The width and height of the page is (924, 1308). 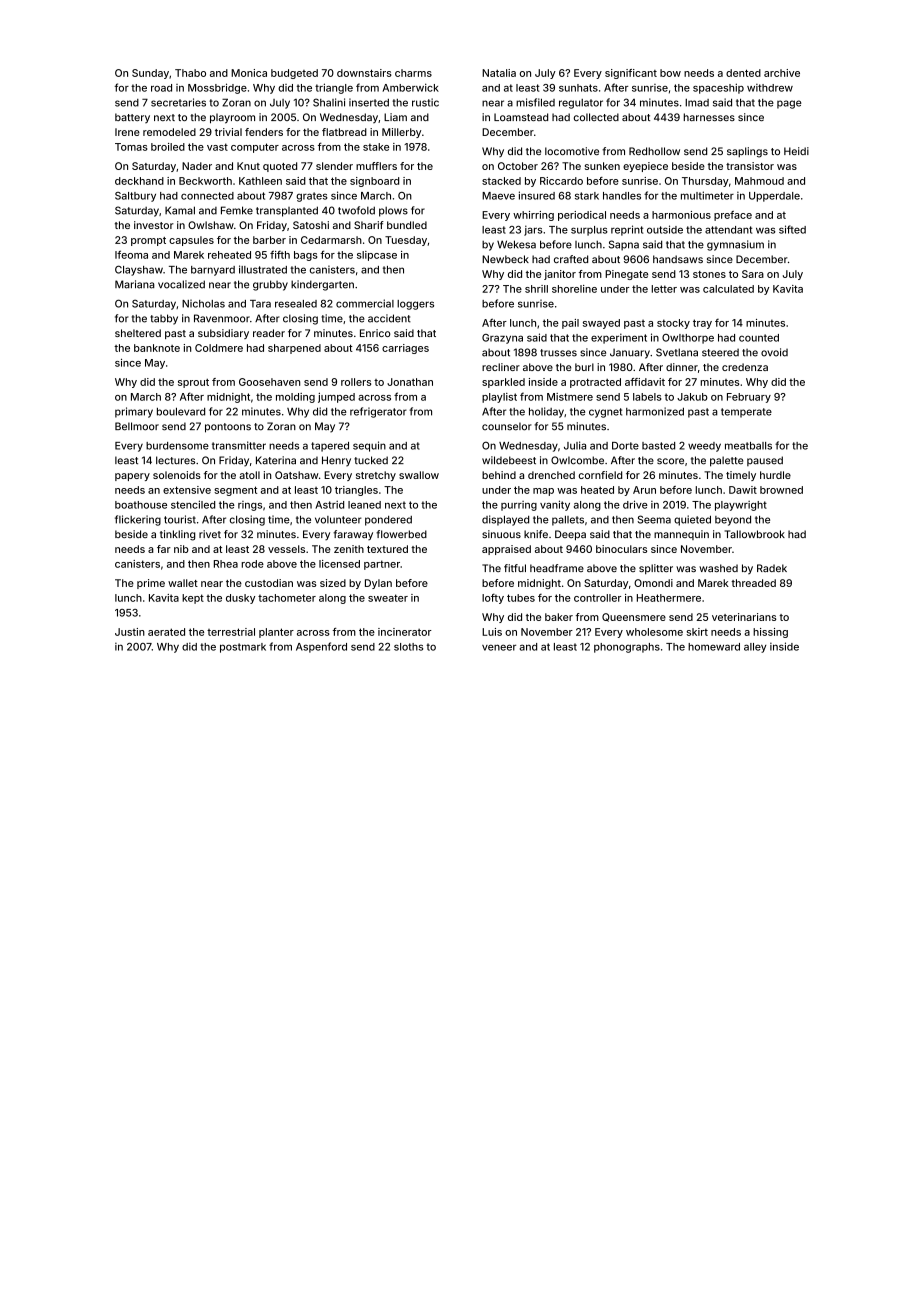 I want to click on saplings, so click(x=747, y=152).
